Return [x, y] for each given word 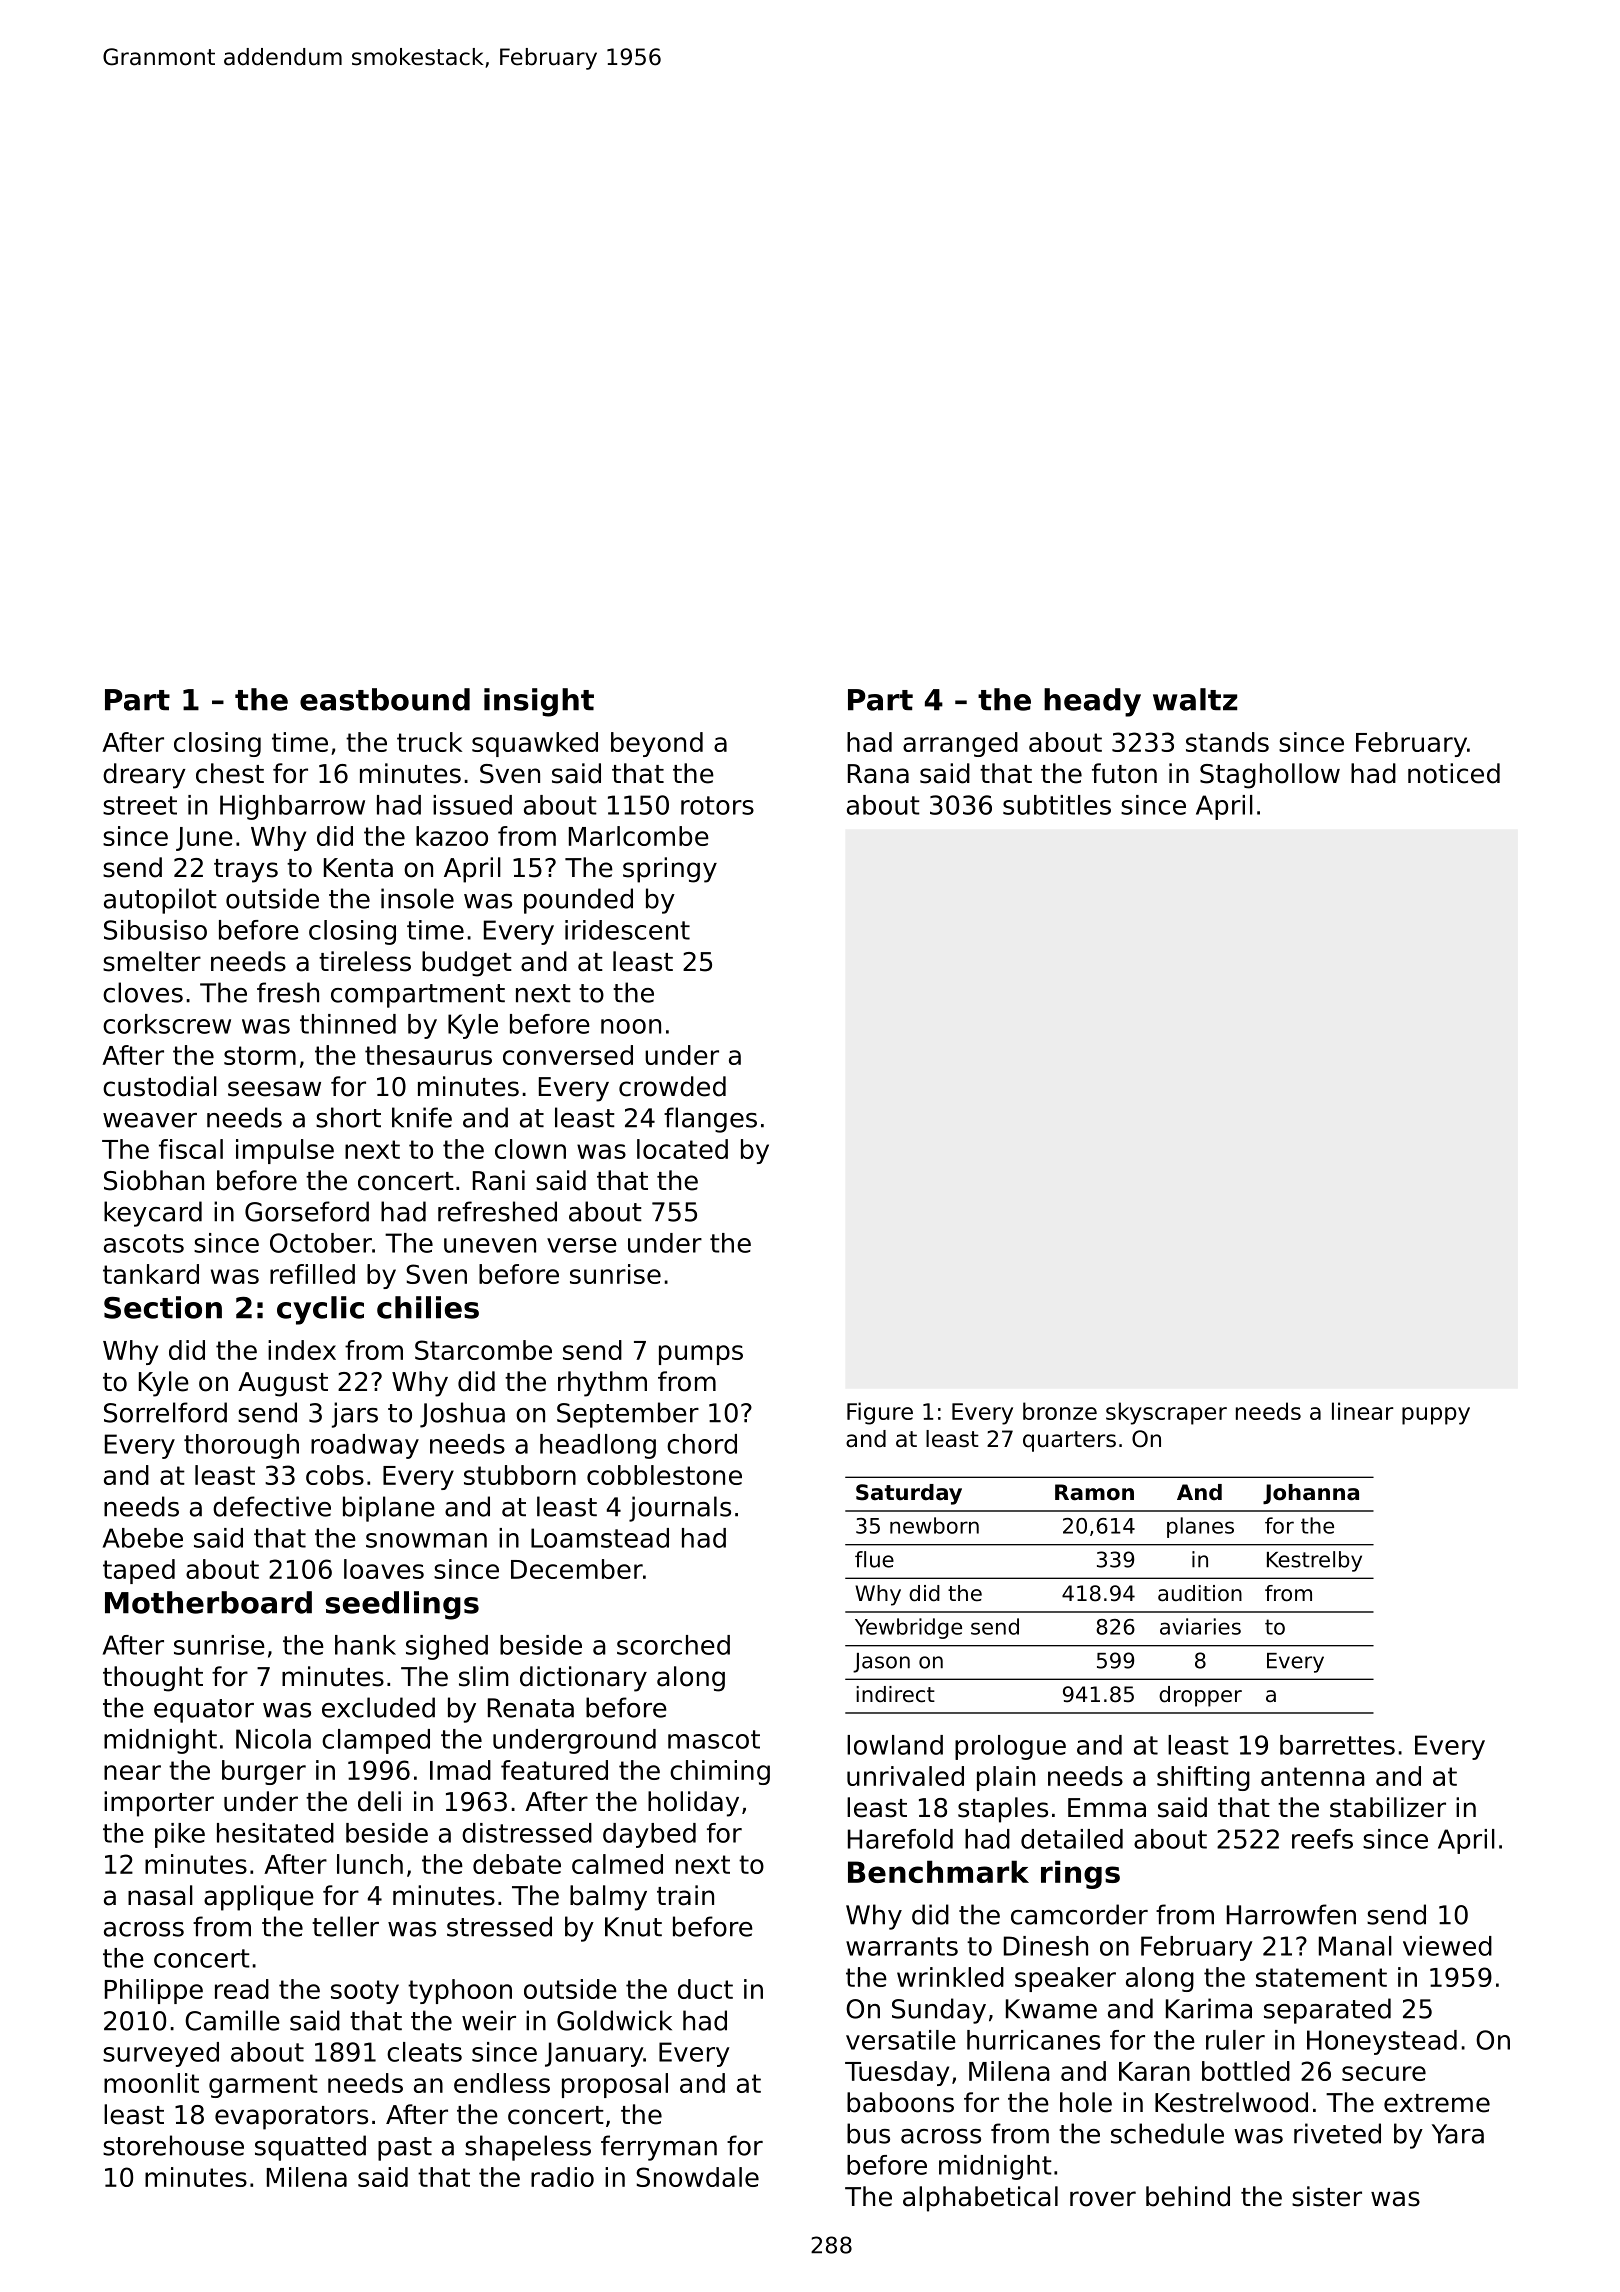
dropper [1200, 1696]
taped [139, 1571]
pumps [701, 1355]
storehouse [173, 2145]
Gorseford [307, 1211]
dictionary [583, 1679]
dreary [144, 776]
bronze [1060, 1411]
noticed [1454, 773]
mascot [714, 1739]
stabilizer [1388, 1807]
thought [153, 1679]
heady [1092, 702]
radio [562, 2177]
